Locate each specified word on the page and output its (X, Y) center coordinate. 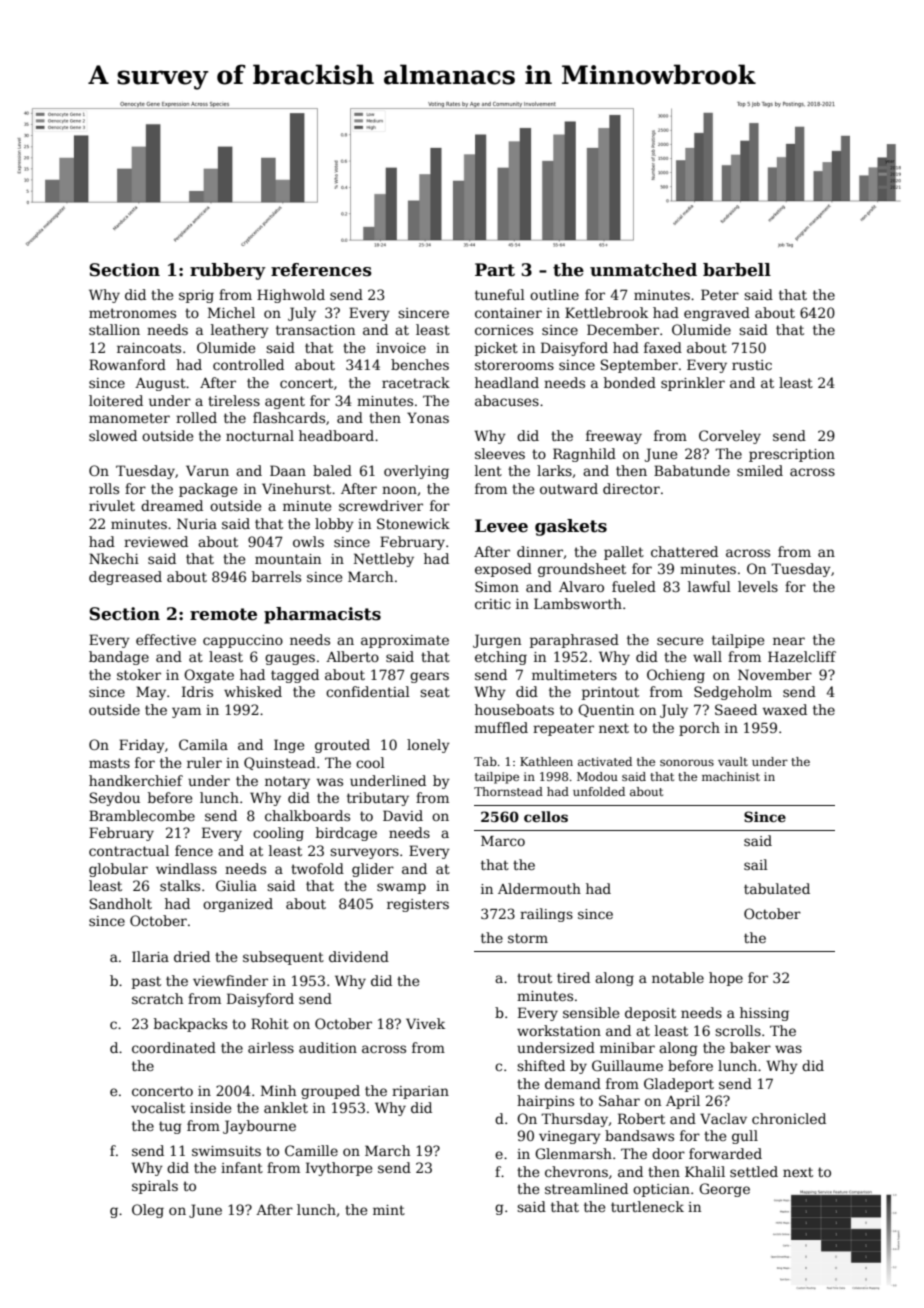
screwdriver (381, 505)
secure (680, 641)
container (508, 313)
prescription (792, 455)
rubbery (228, 271)
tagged (295, 676)
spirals (155, 1187)
